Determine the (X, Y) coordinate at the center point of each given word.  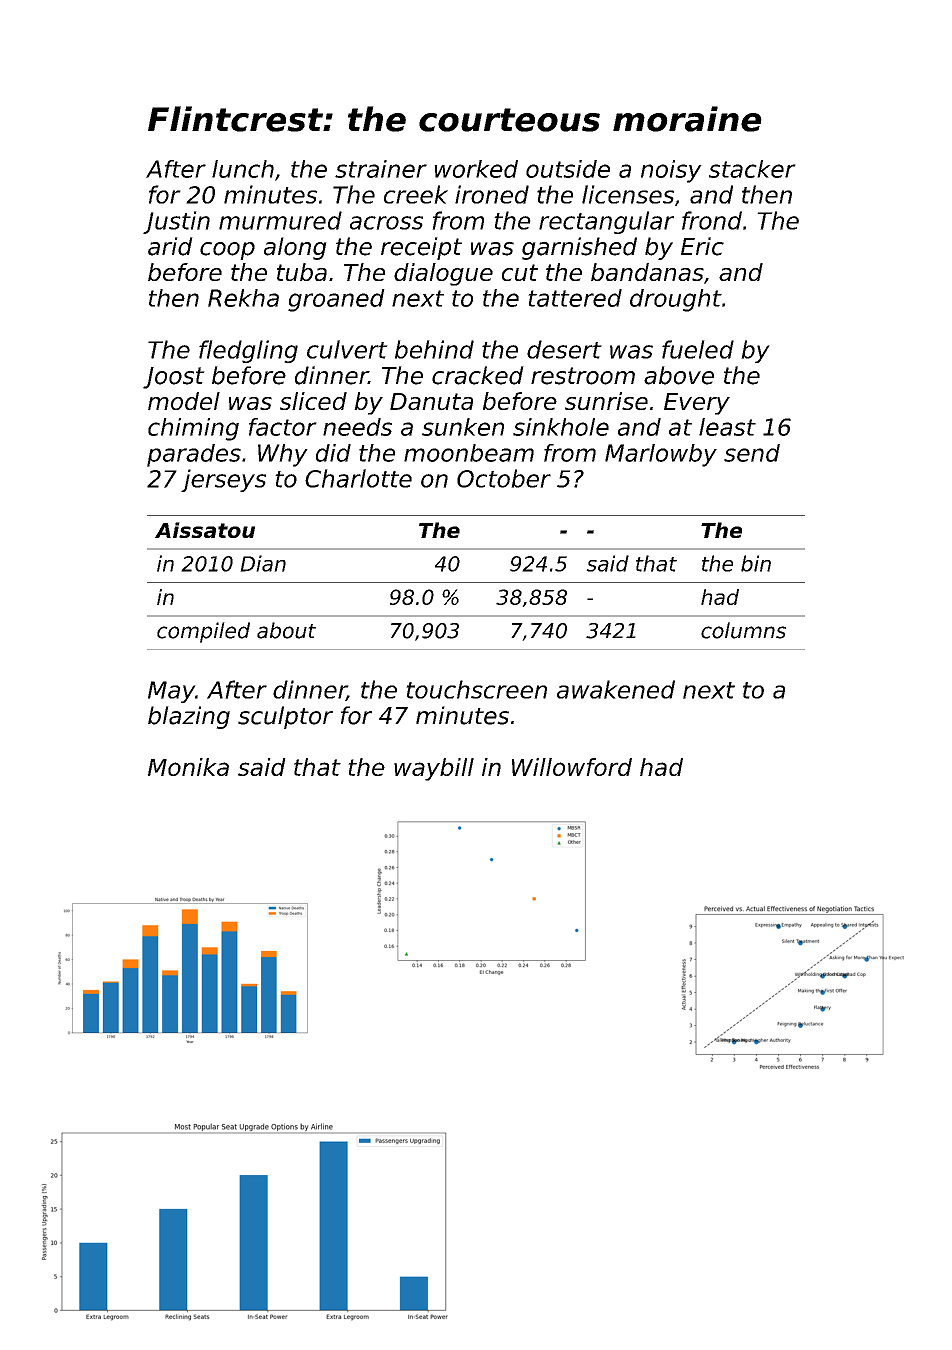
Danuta (431, 401)
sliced (313, 401)
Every (697, 404)
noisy (671, 171)
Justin (176, 222)
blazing (189, 717)
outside (568, 169)
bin (756, 563)
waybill (434, 769)
